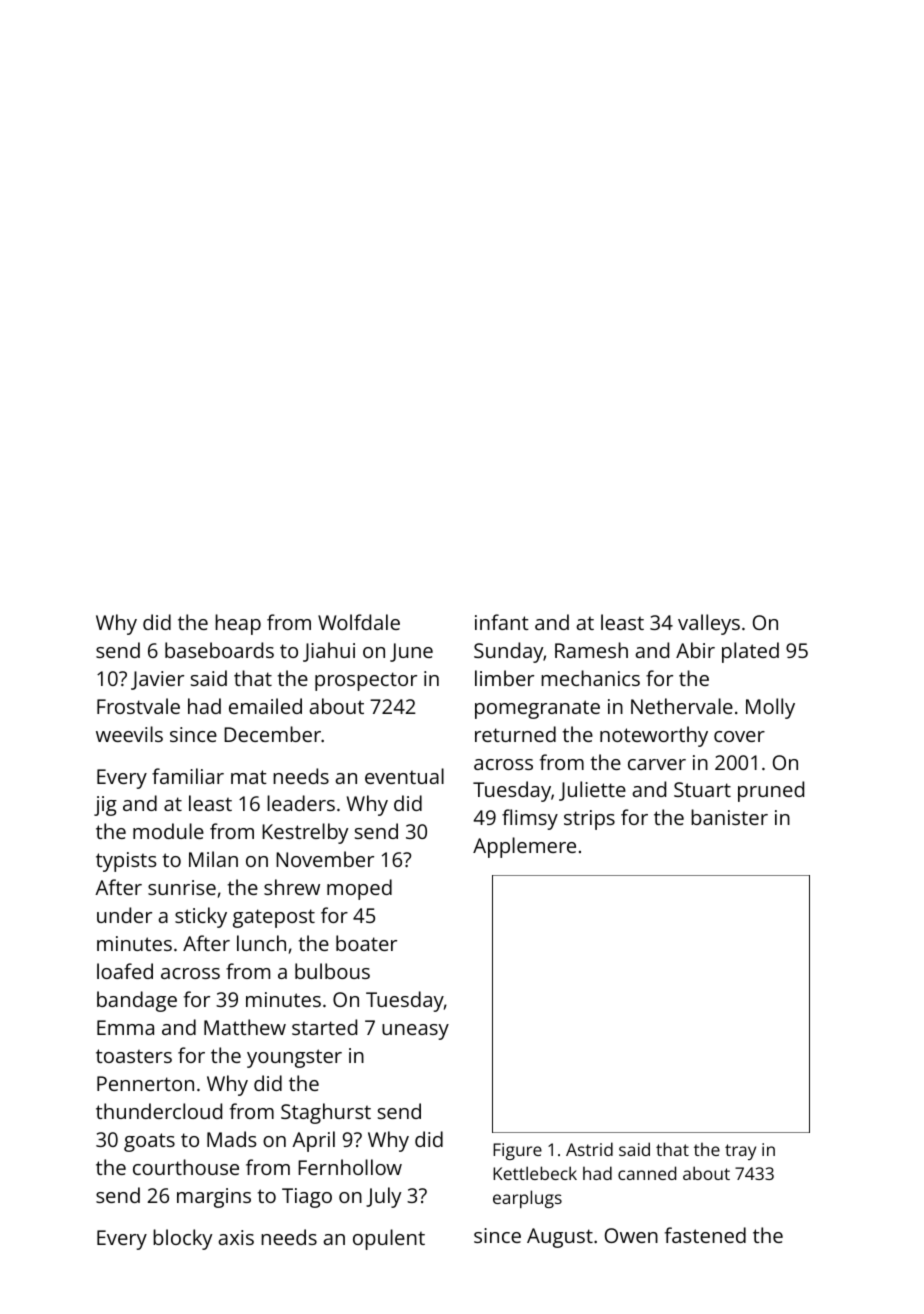  I want to click on bandage, so click(137, 1001).
